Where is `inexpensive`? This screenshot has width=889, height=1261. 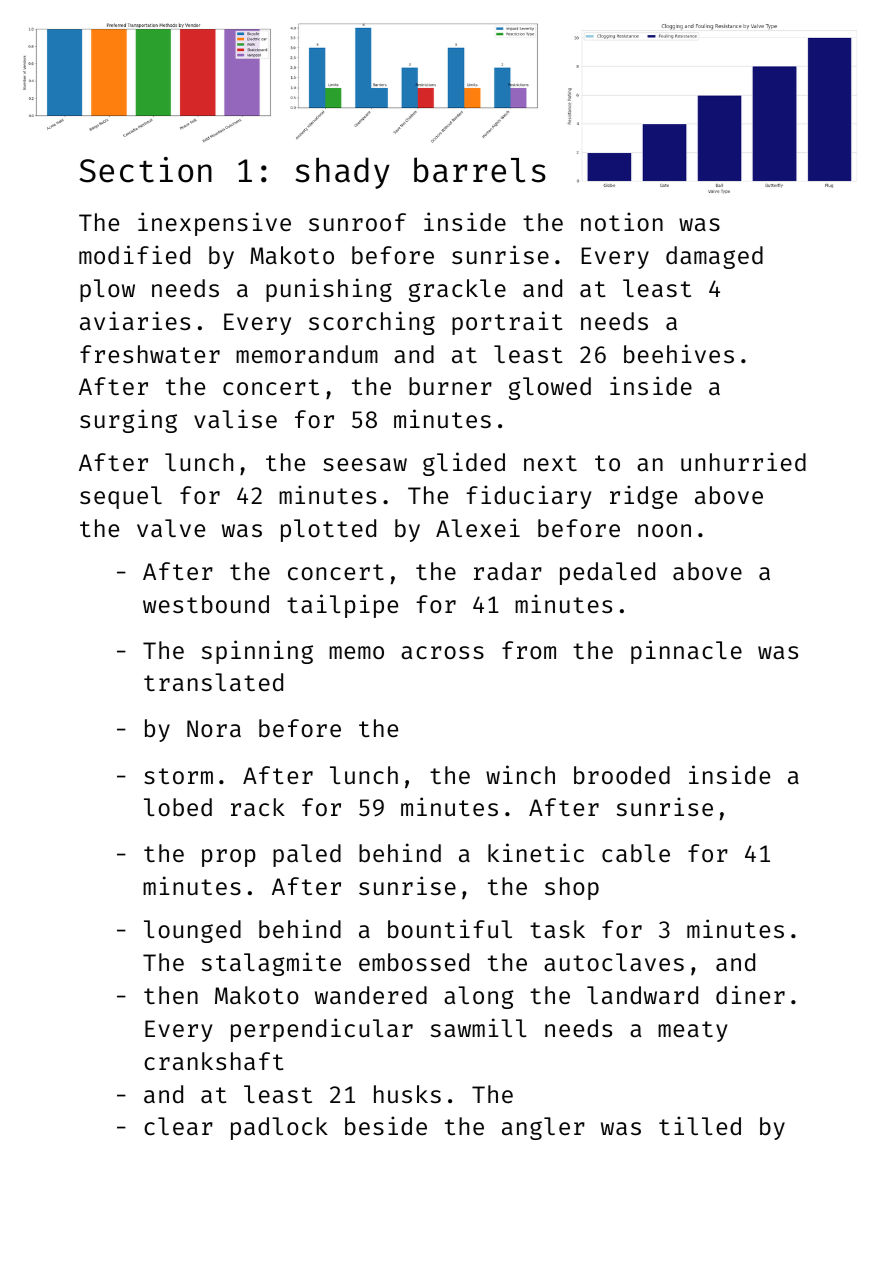
inexpensive is located at coordinates (214, 224).
